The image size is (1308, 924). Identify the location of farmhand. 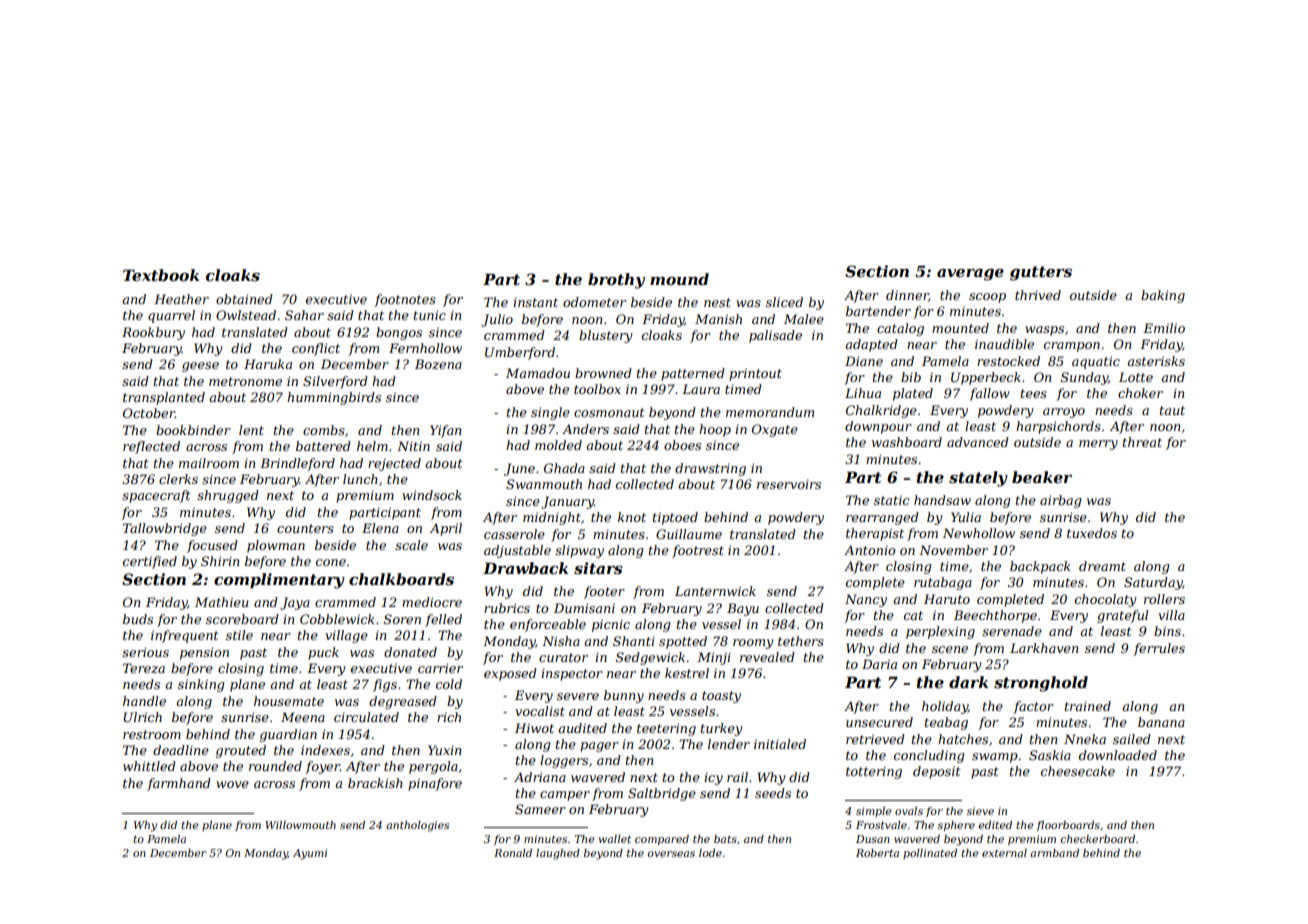
(179, 784).
